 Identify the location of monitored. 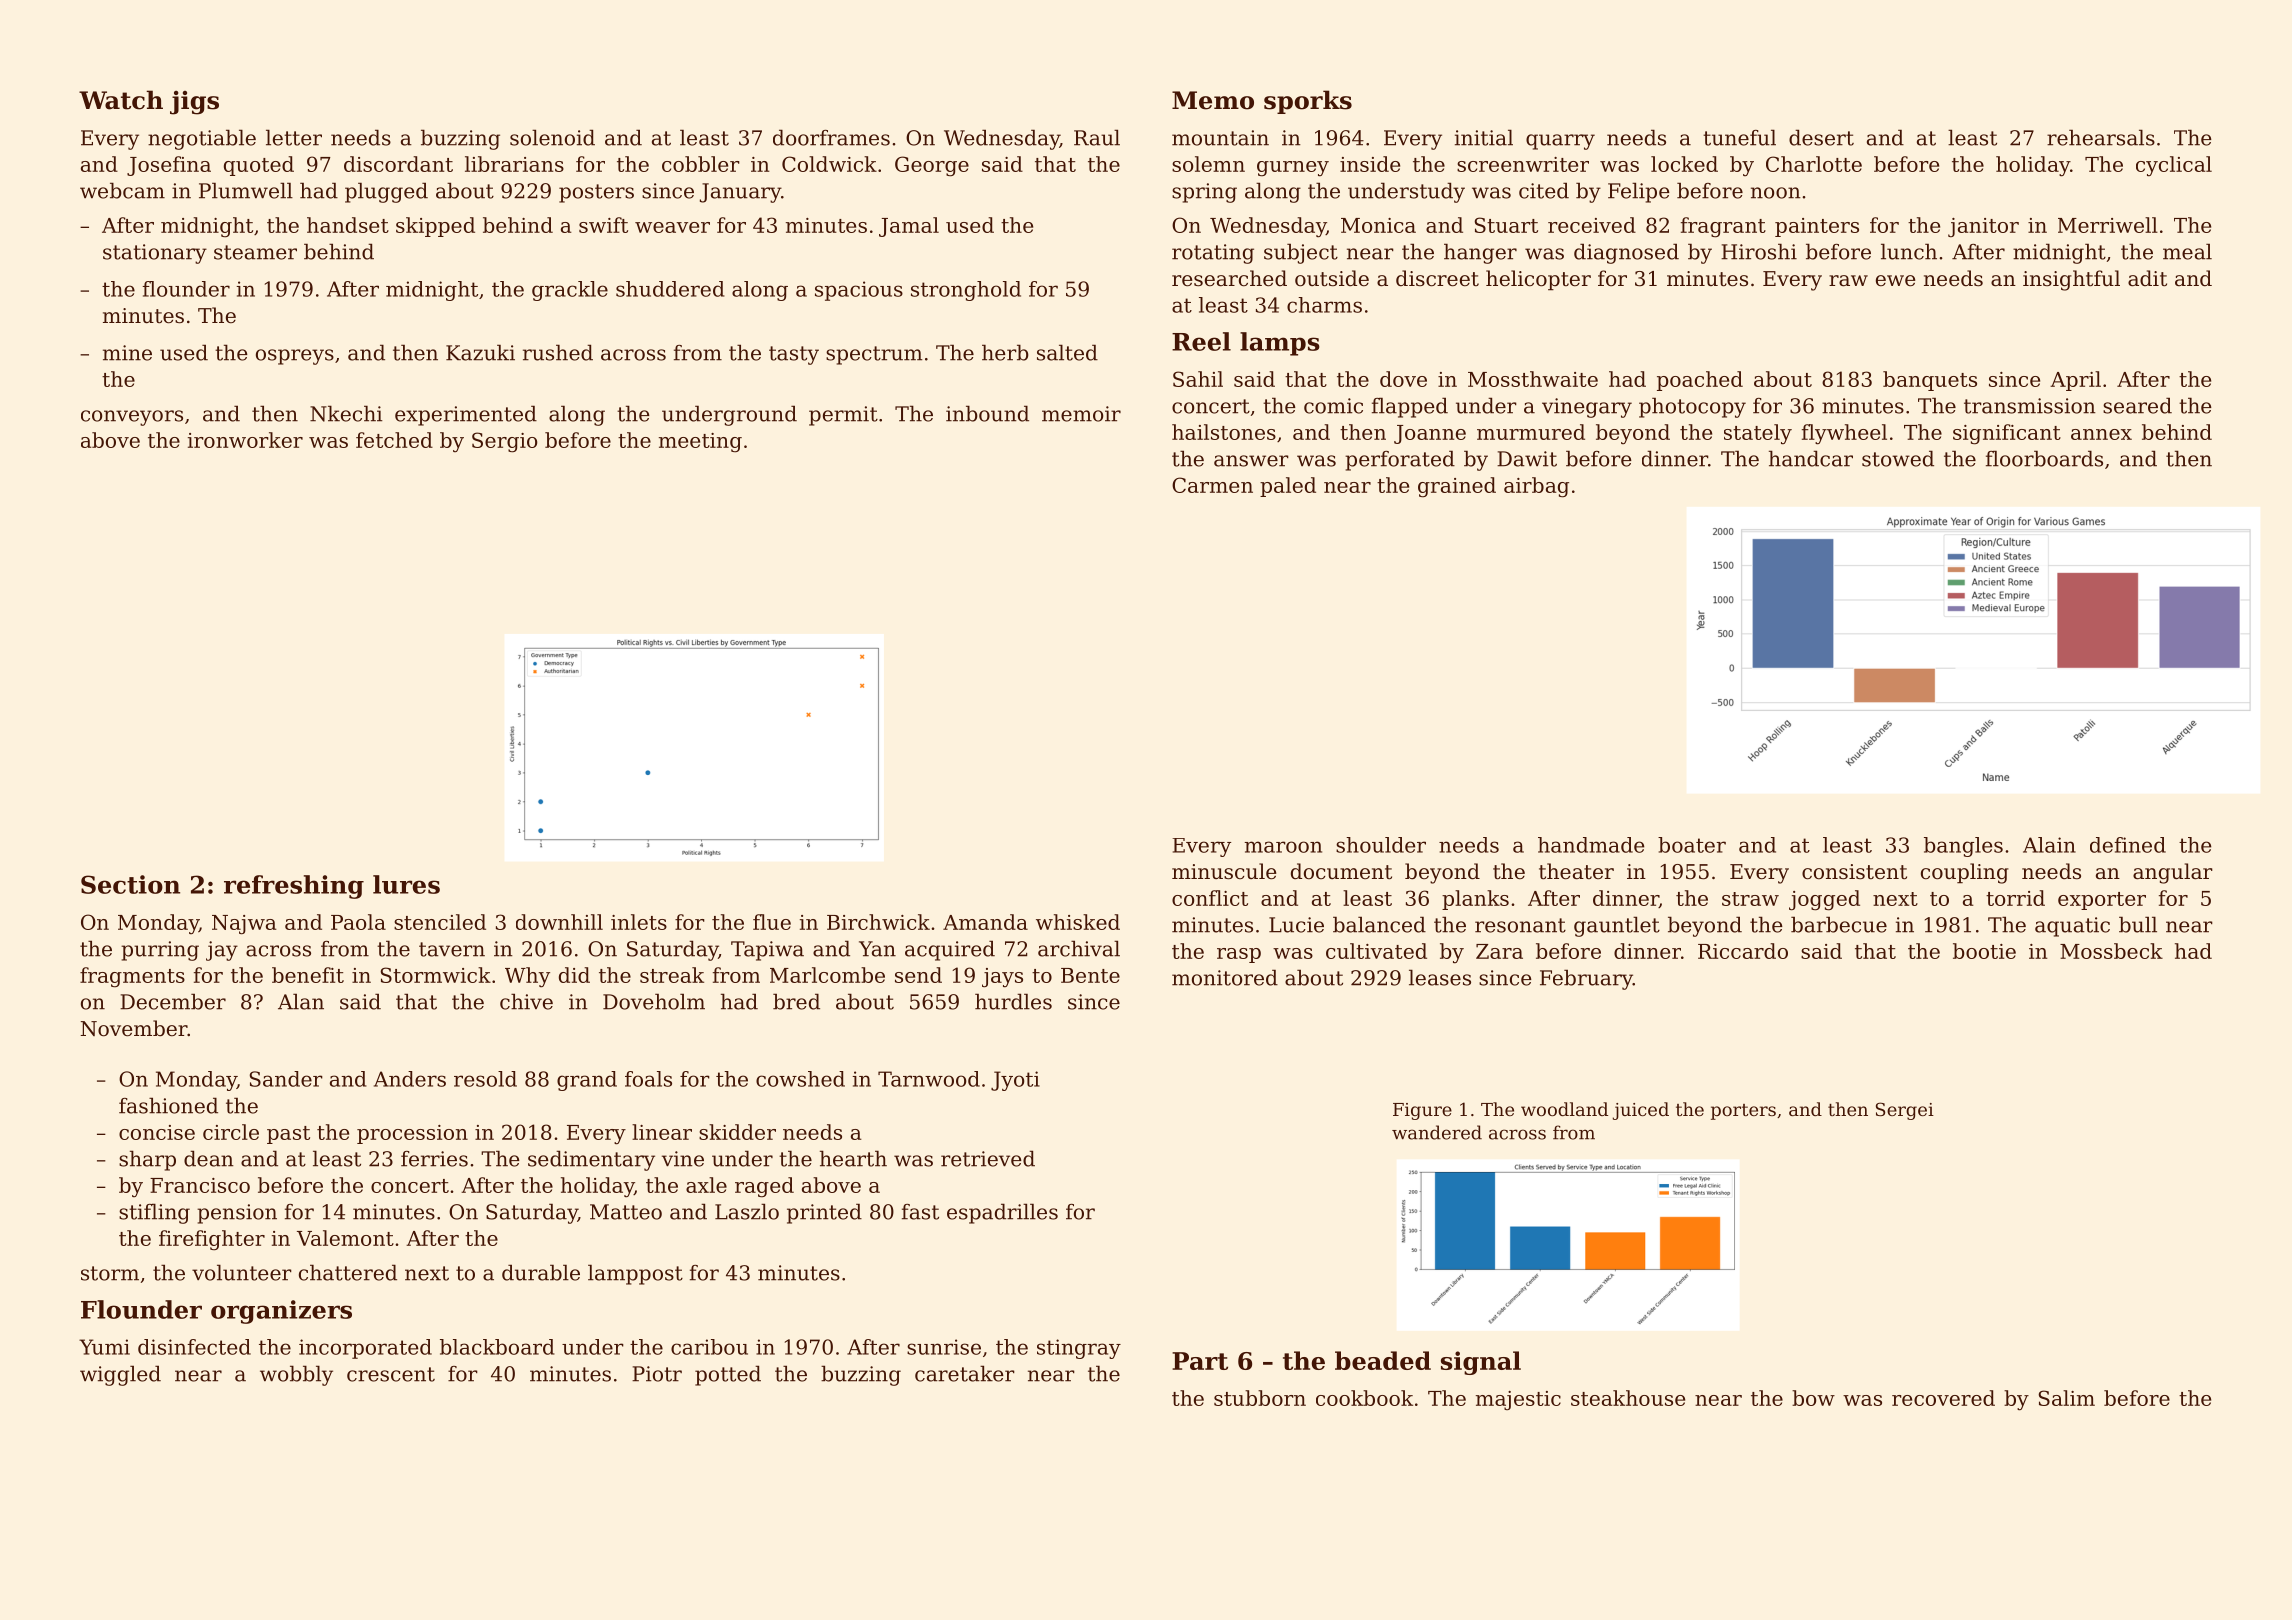
(1225, 977).
